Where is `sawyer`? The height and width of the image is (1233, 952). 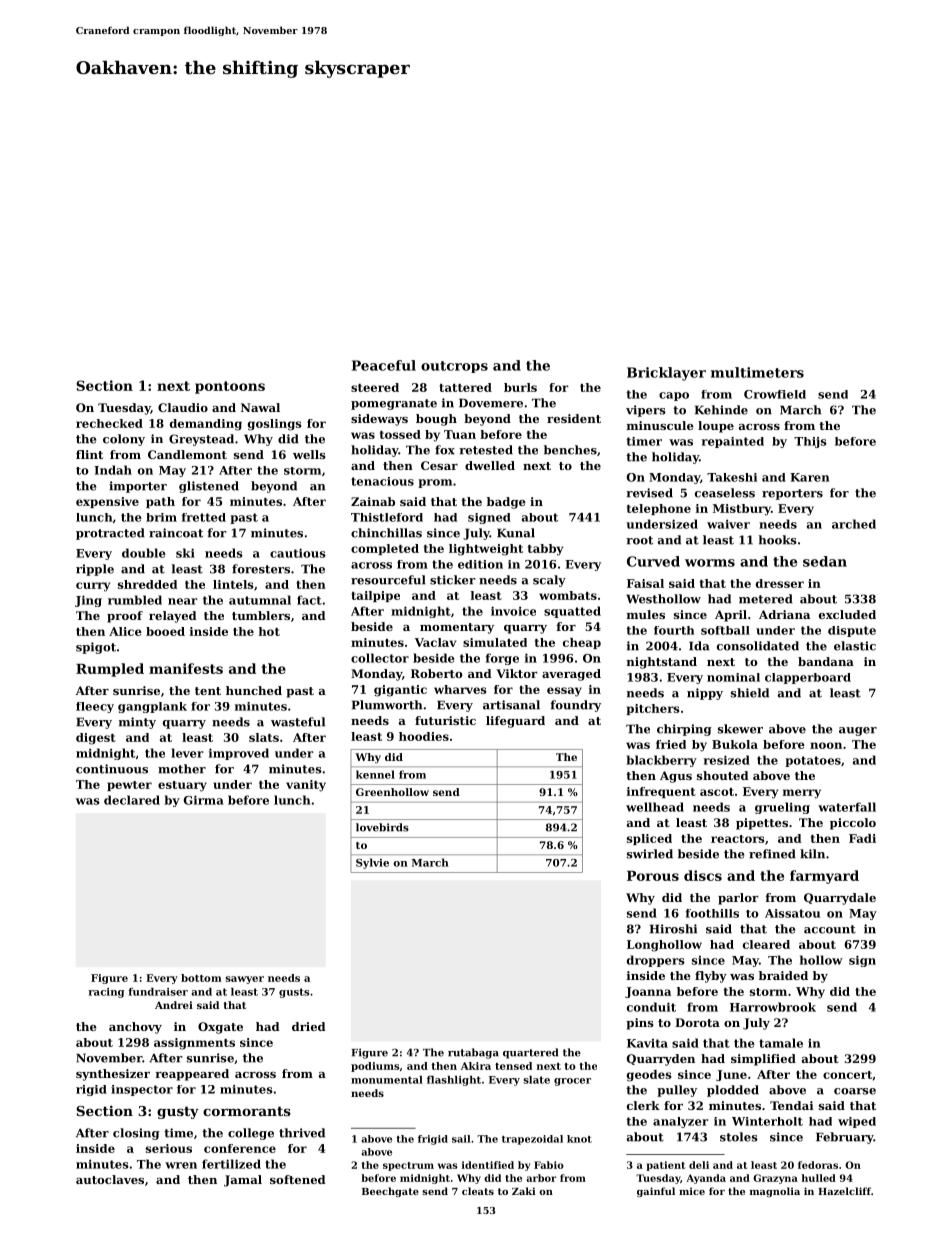 sawyer is located at coordinates (245, 980).
